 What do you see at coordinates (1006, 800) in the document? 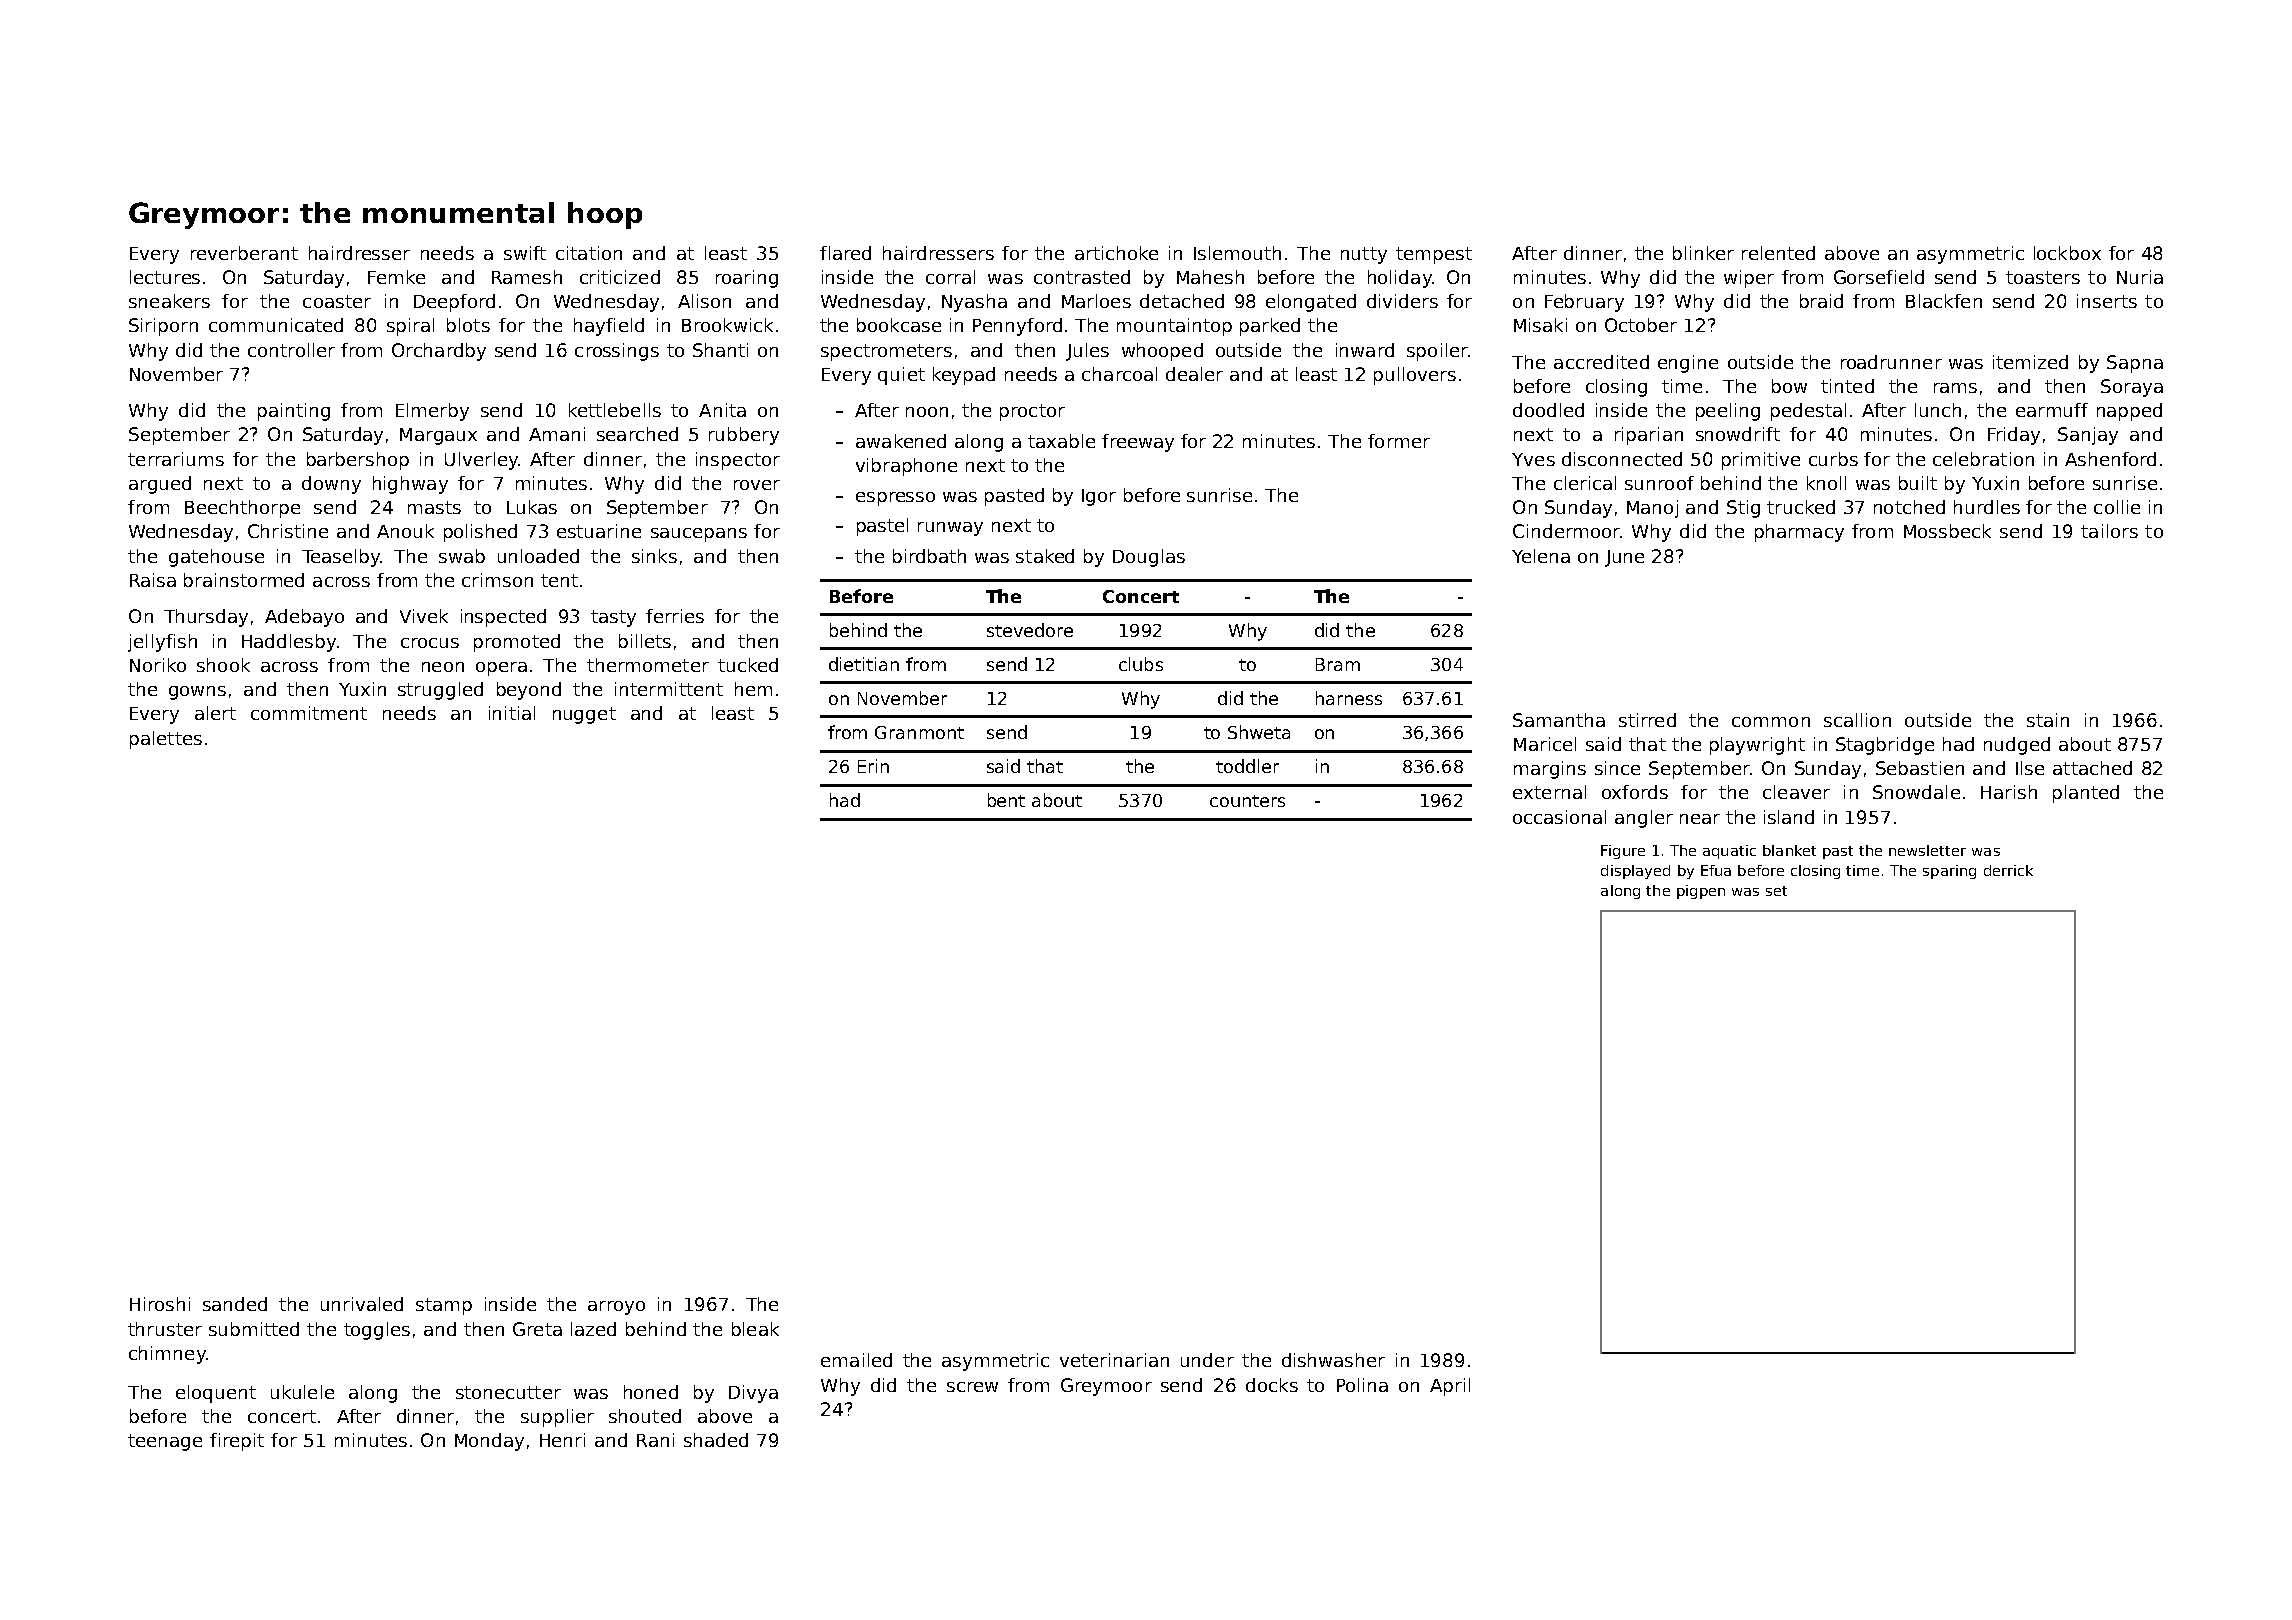
I see `bent` at bounding box center [1006, 800].
